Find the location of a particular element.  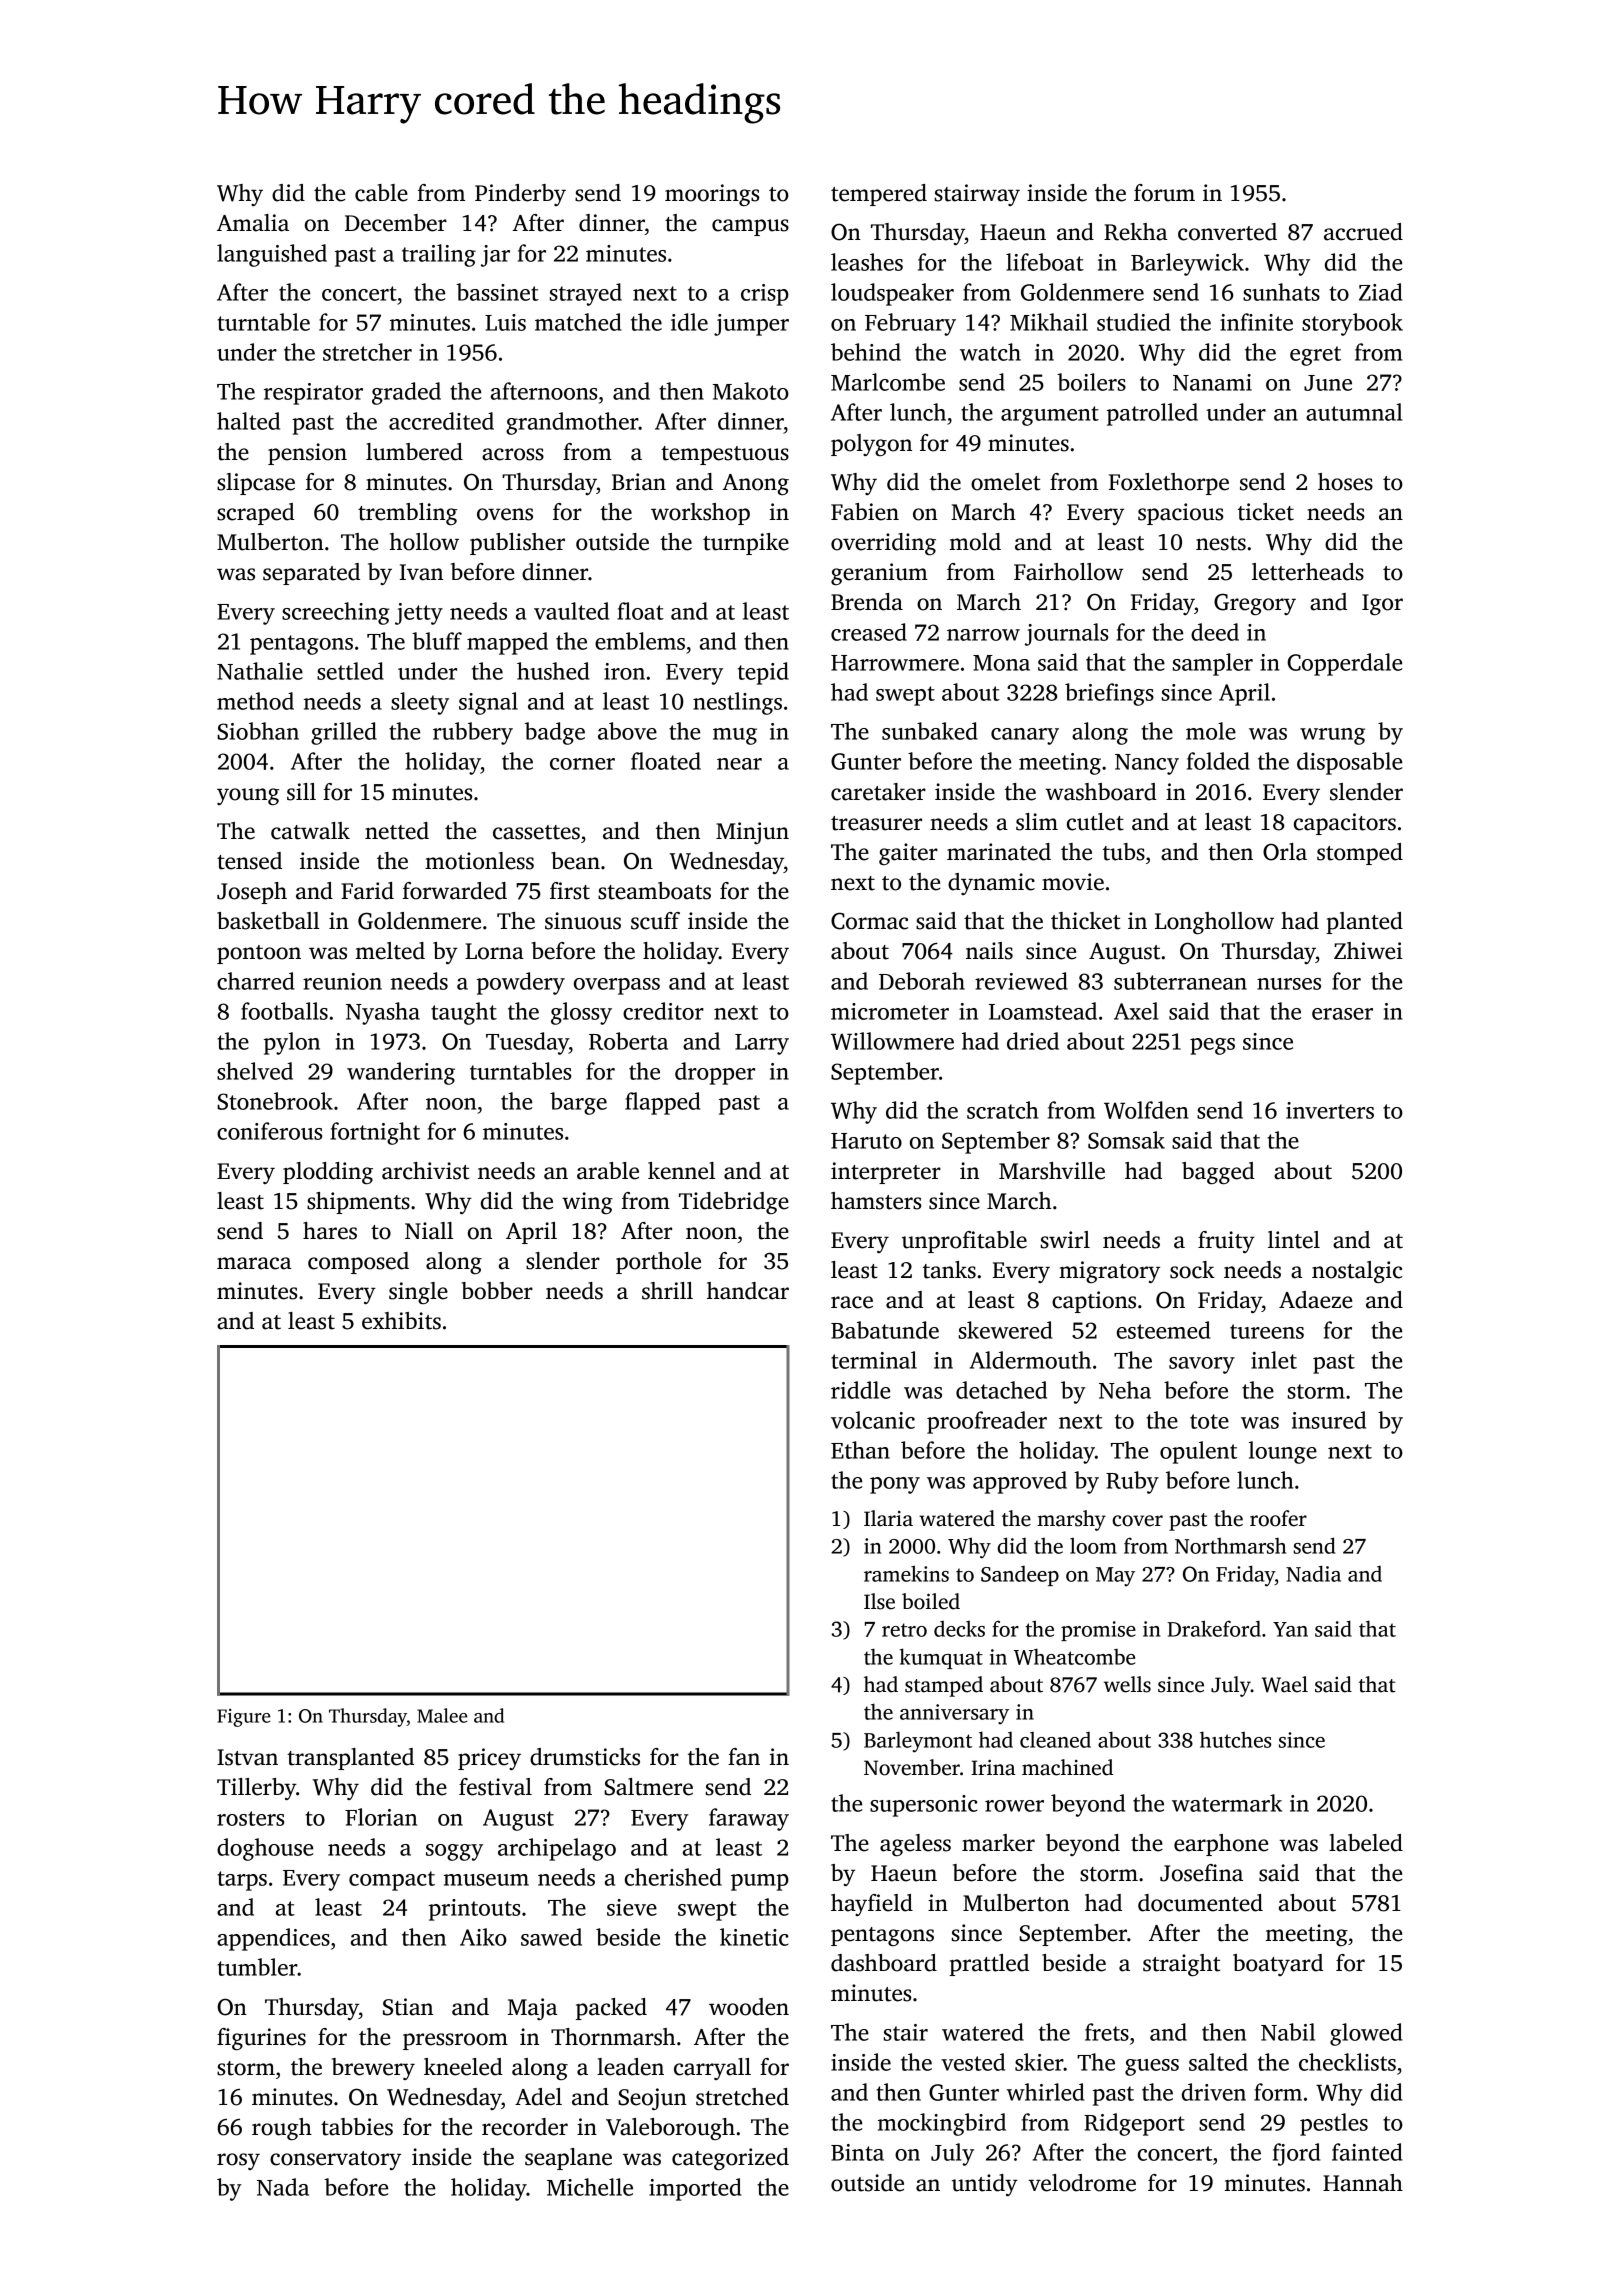

Nyasha is located at coordinates (383, 1013).
